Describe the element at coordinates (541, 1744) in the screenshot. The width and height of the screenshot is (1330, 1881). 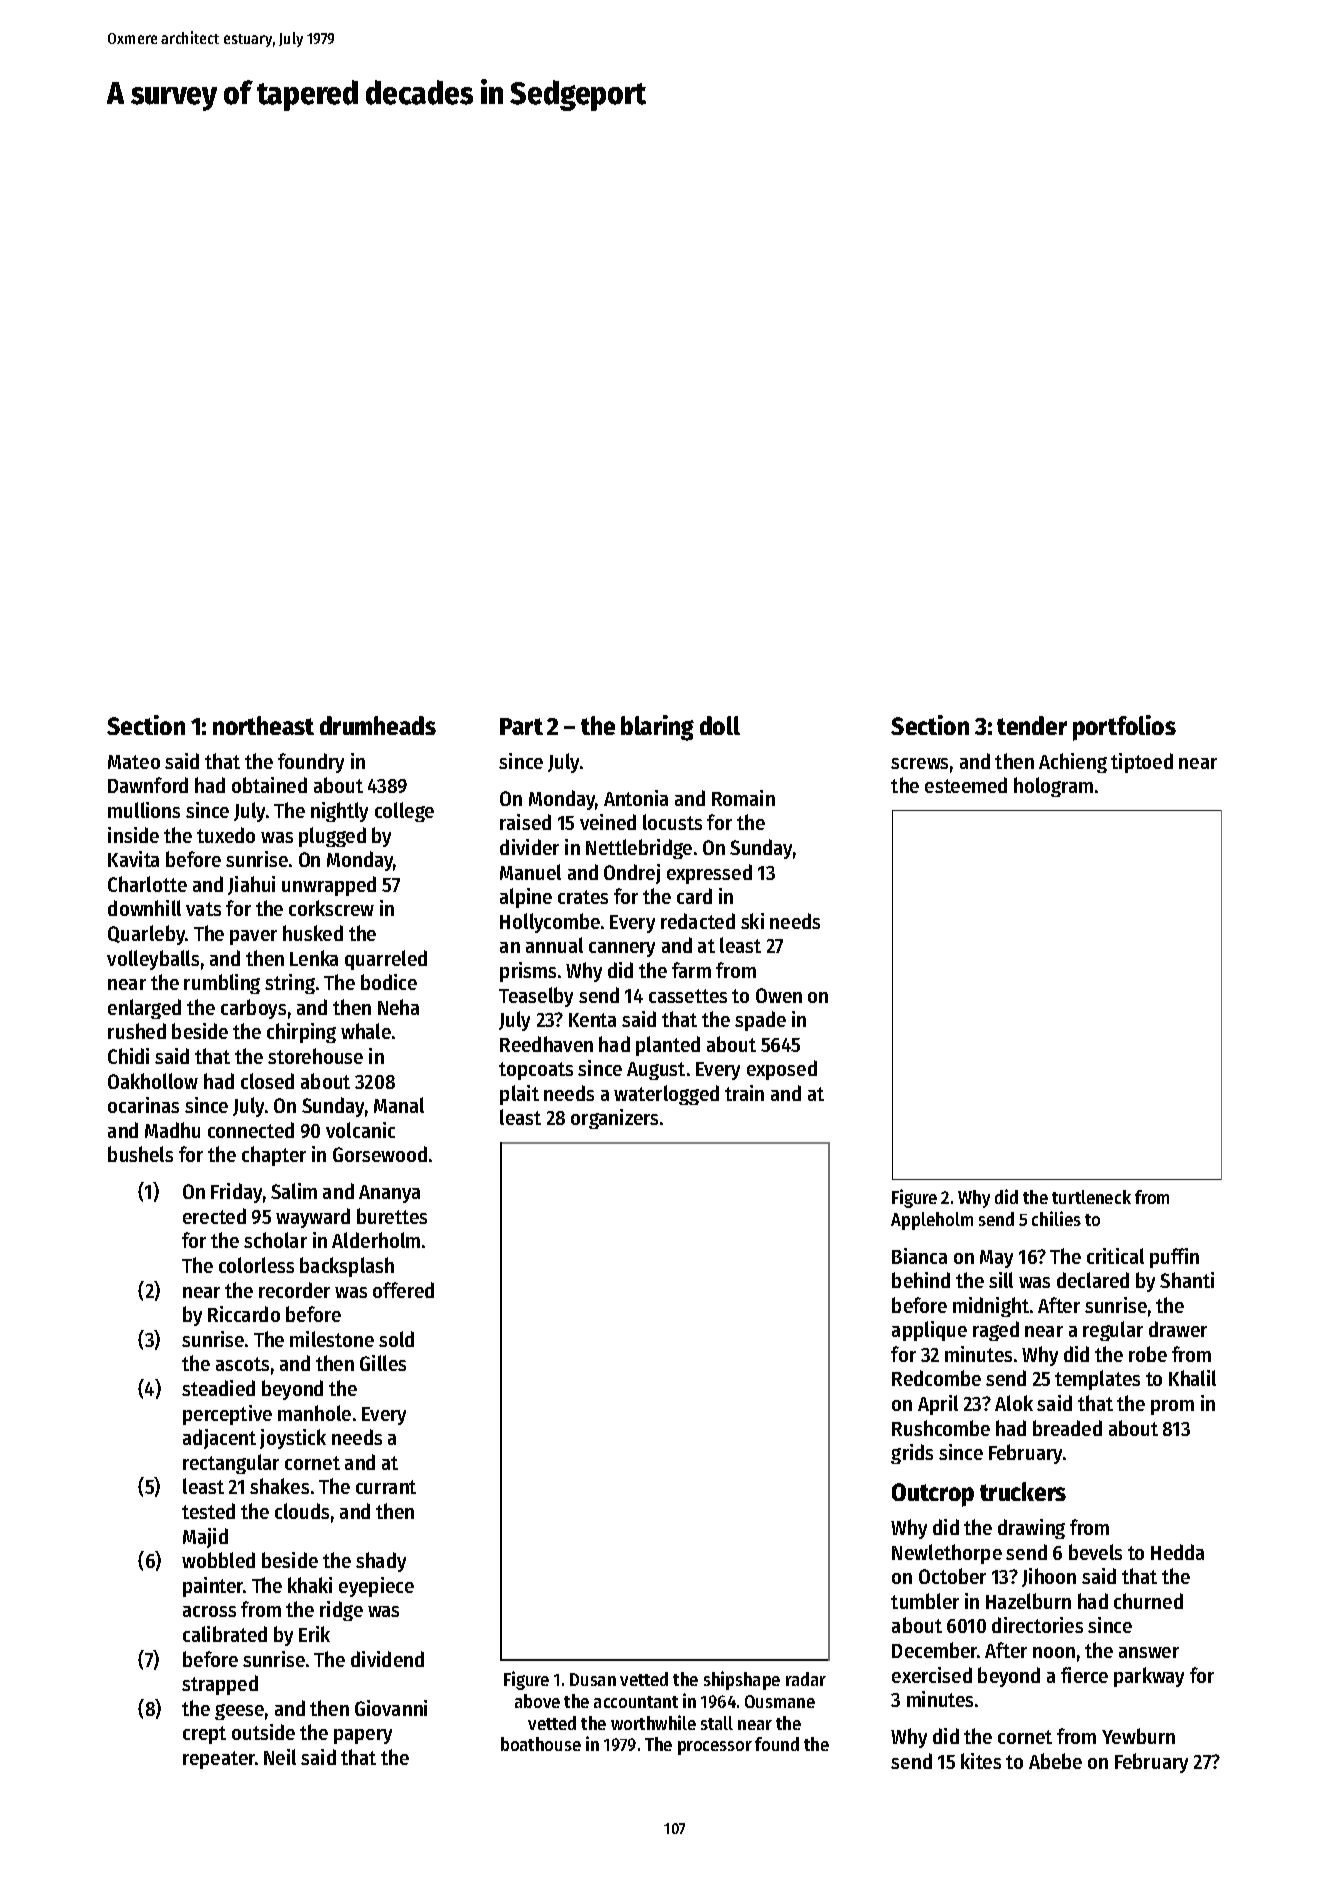
I see `boathouse` at that location.
